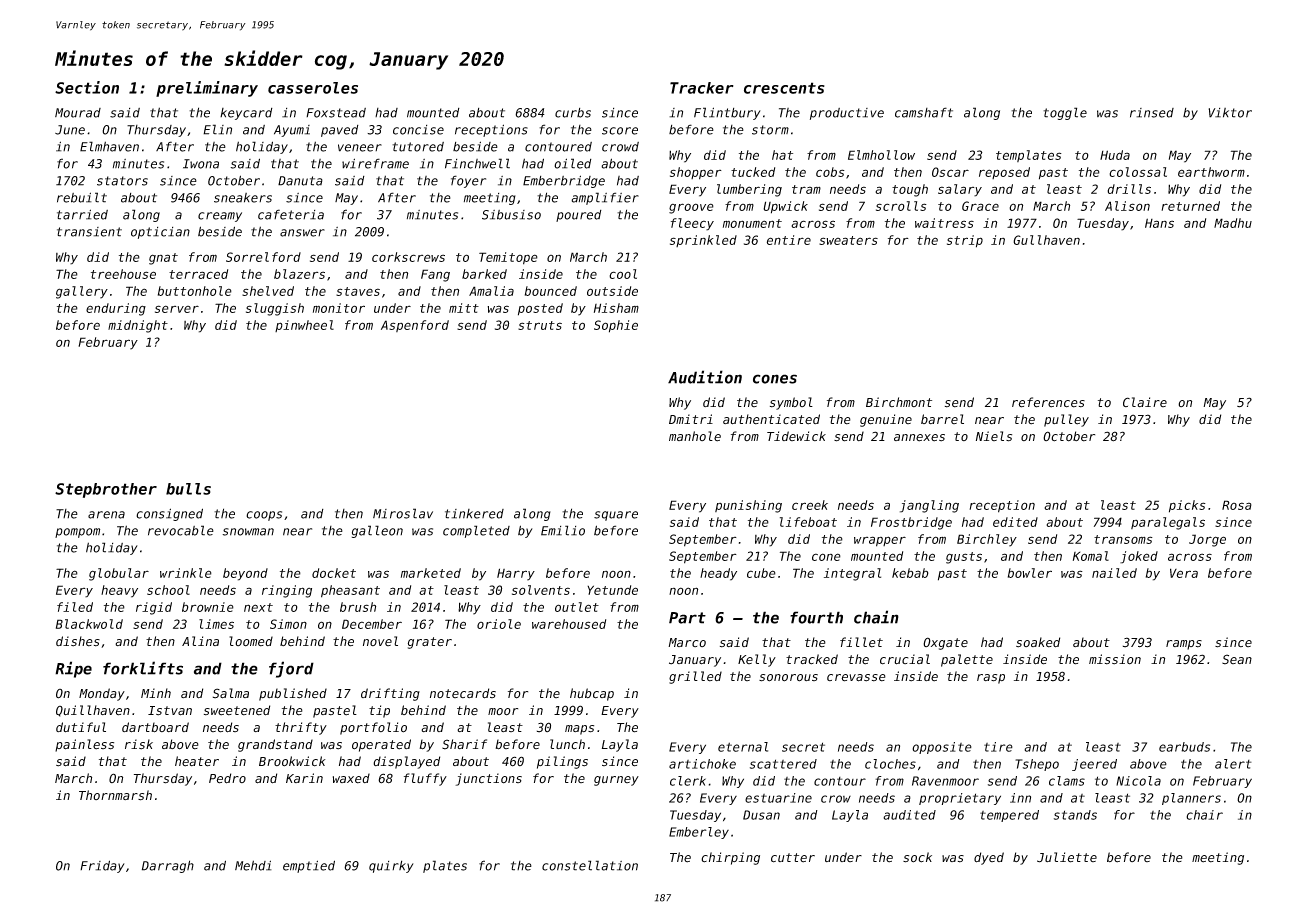  Describe the element at coordinates (508, 258) in the image. I see `Temitope` at that location.
